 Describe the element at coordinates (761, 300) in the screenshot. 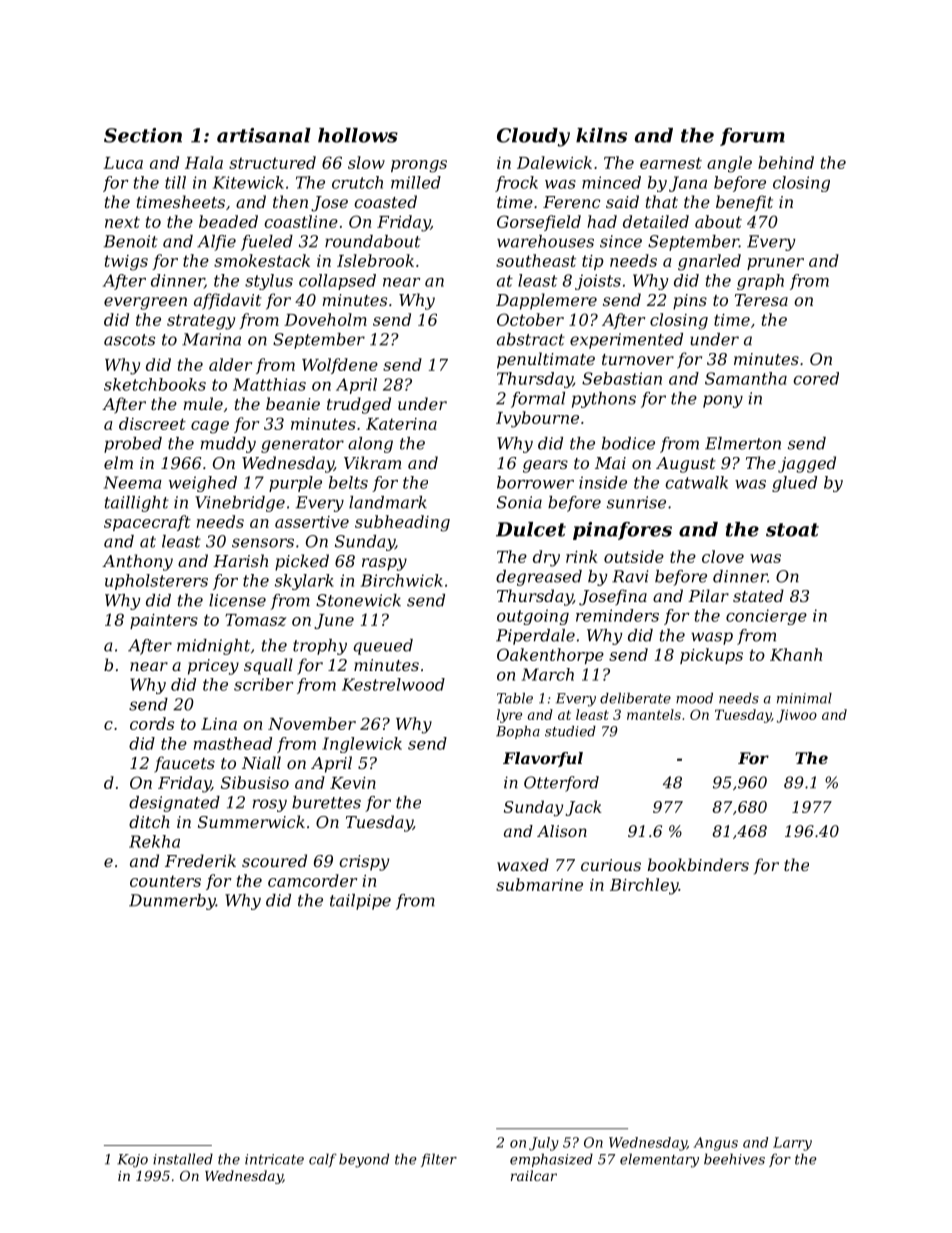

I see `Teresa` at that location.
